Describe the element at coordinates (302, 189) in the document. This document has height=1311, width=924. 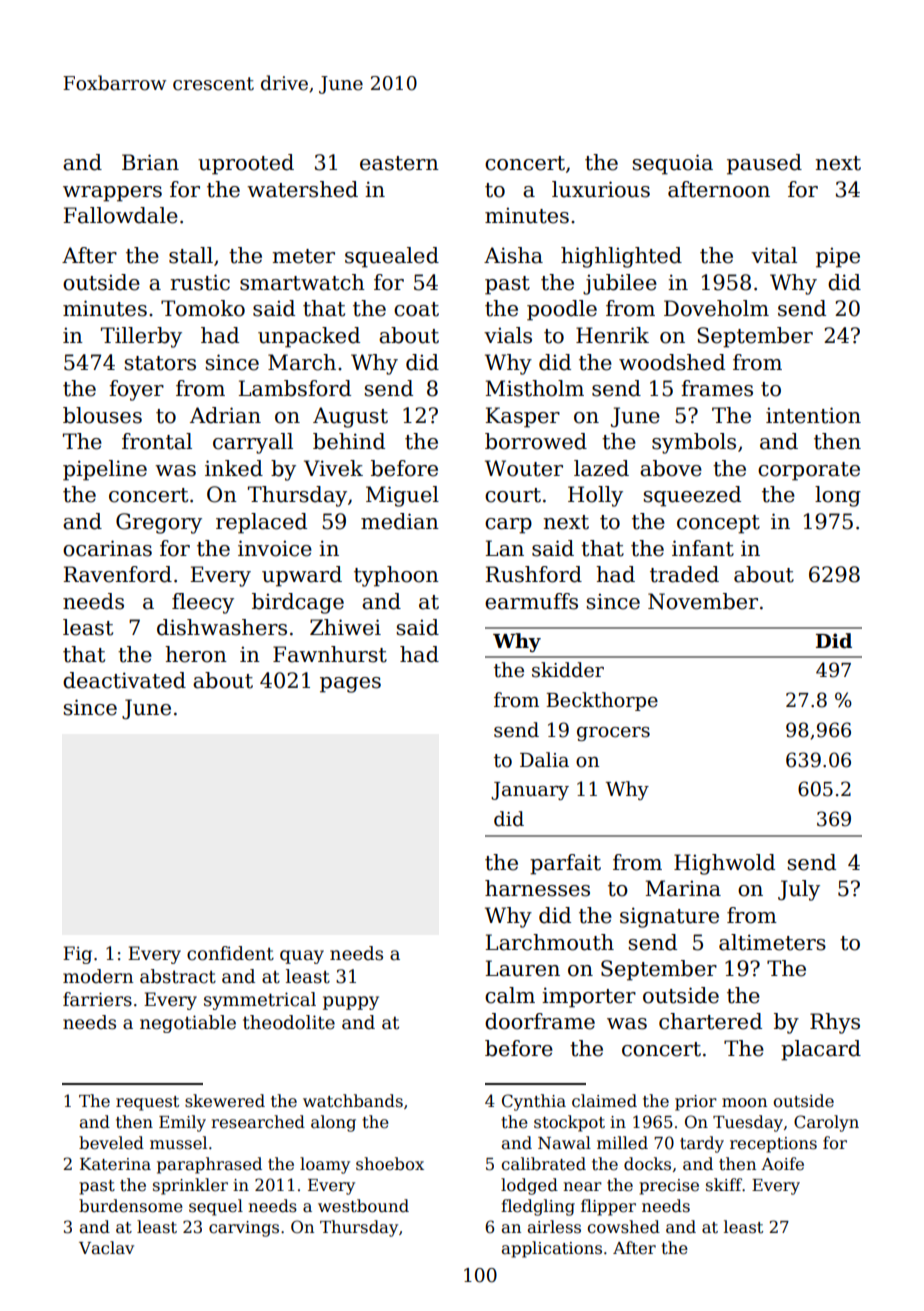
I see `watershed` at that location.
